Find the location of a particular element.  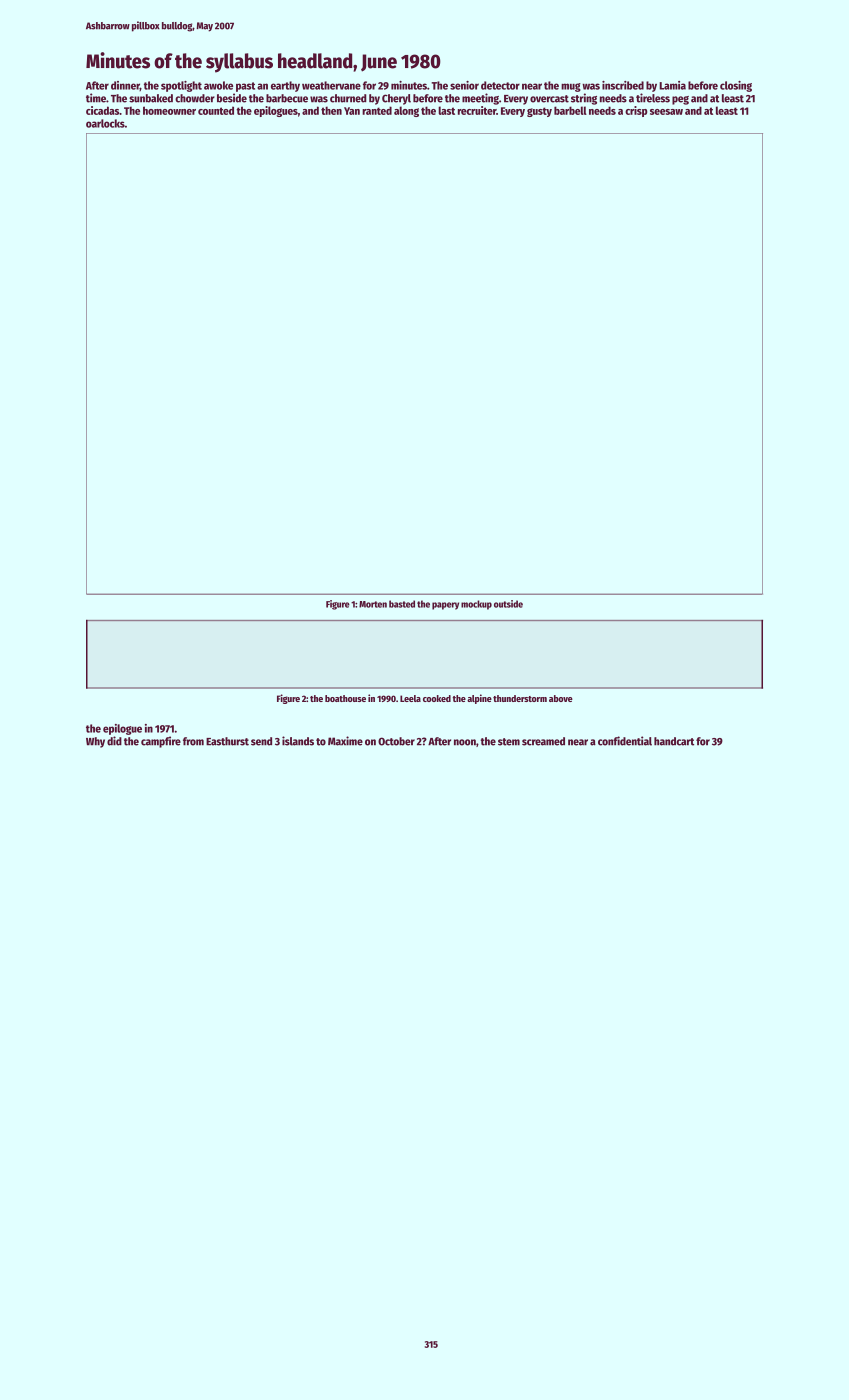

Morten is located at coordinates (373, 604).
